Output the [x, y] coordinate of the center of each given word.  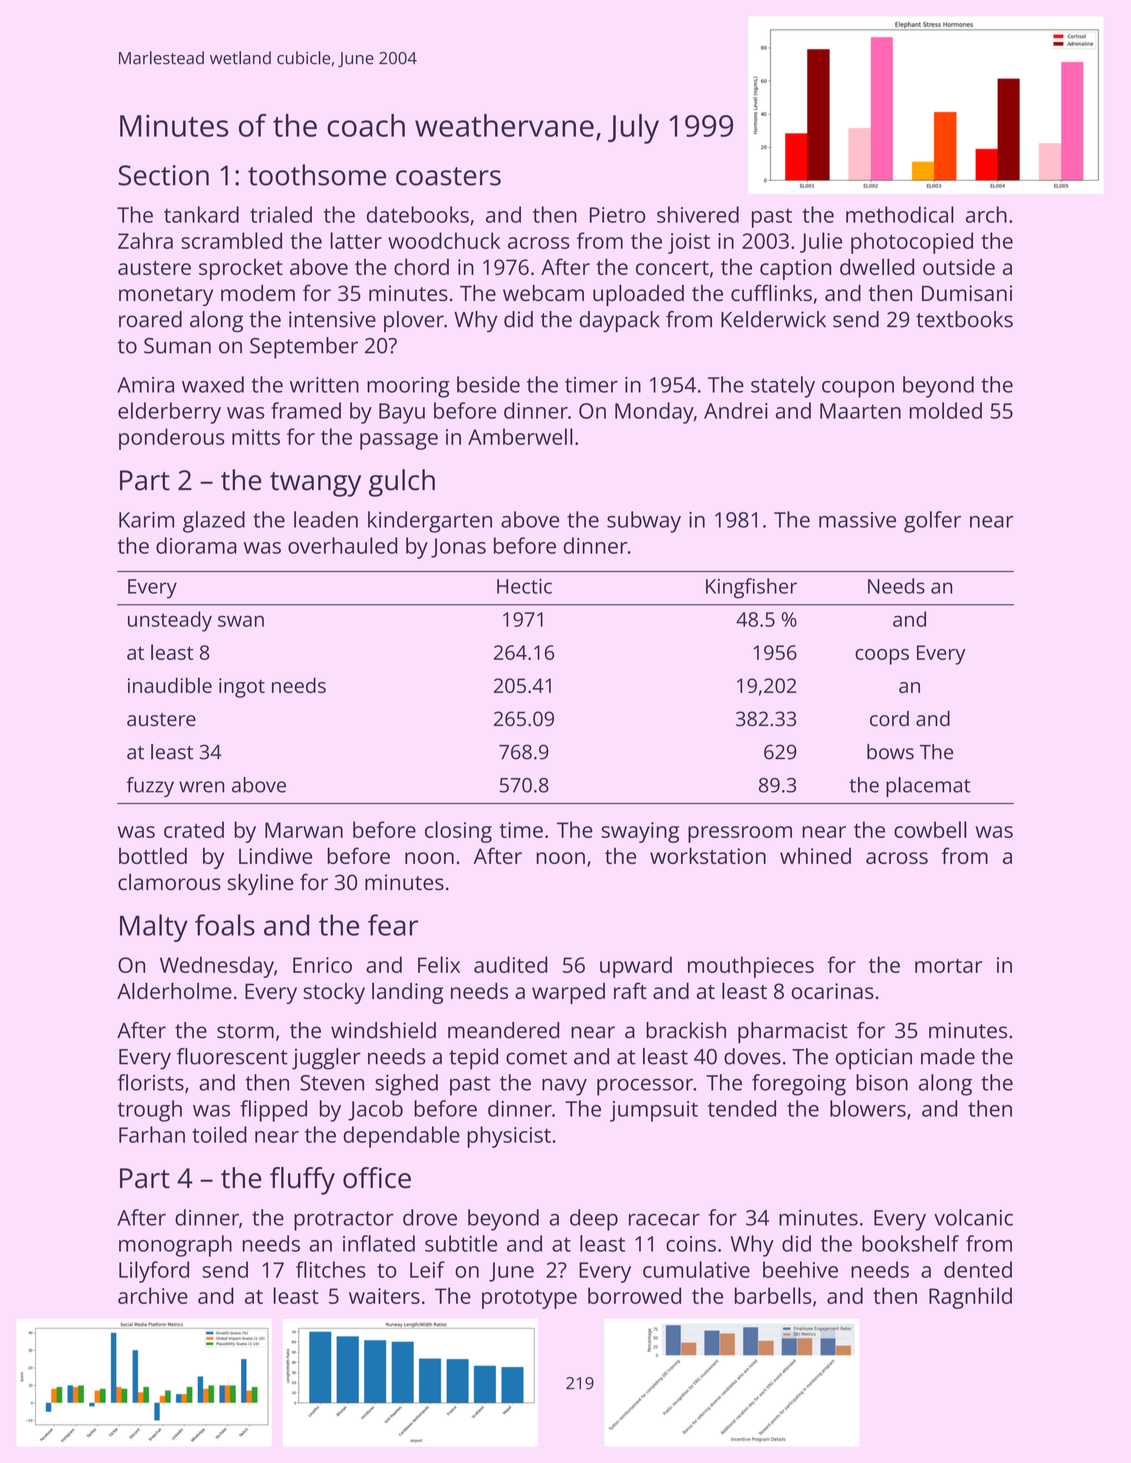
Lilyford [154, 1272]
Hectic [524, 586]
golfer [932, 522]
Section [163, 175]
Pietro [617, 215]
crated [194, 829]
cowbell [930, 829]
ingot [242, 688]
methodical [900, 214]
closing [458, 832]
